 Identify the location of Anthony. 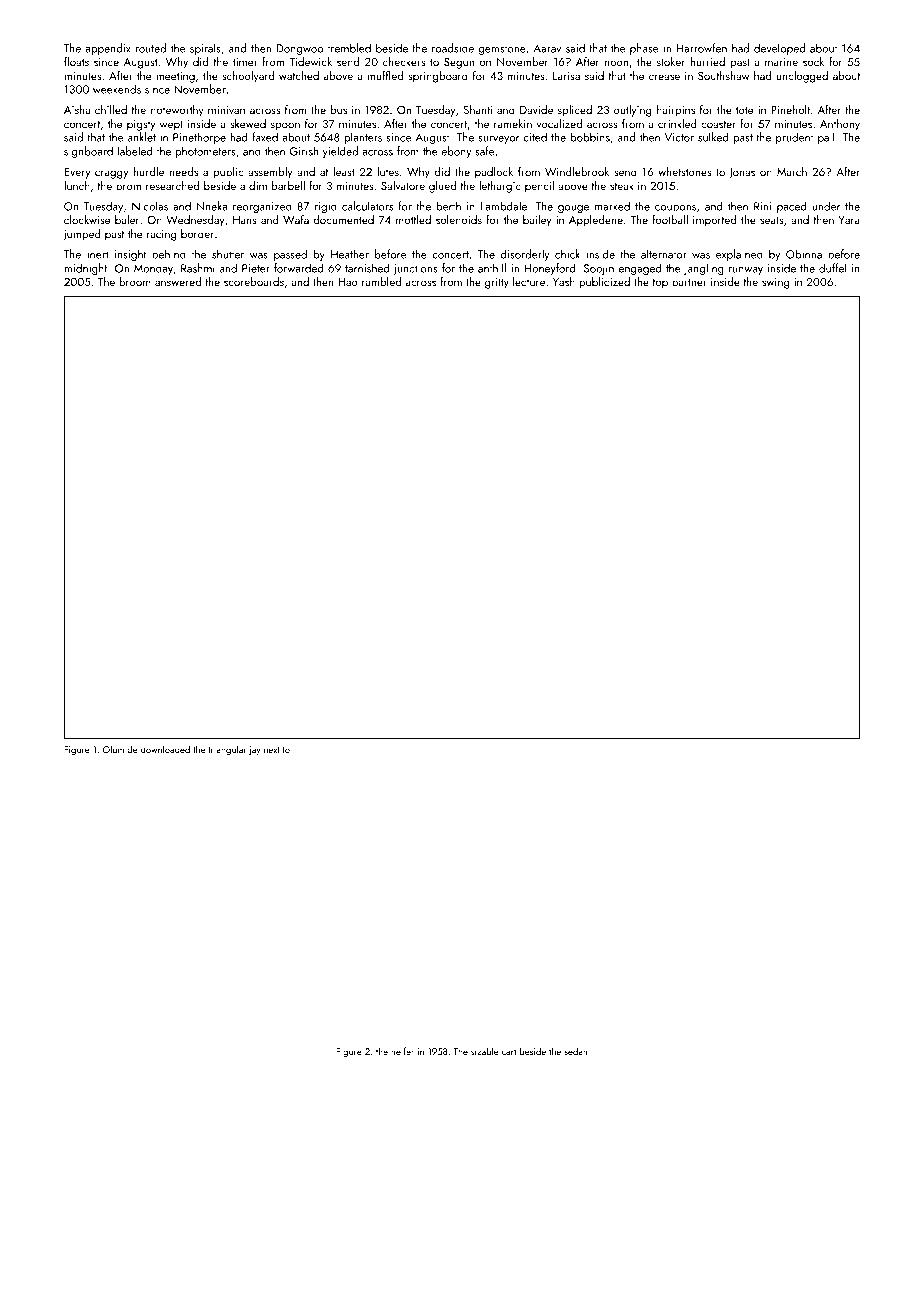
(840, 125).
